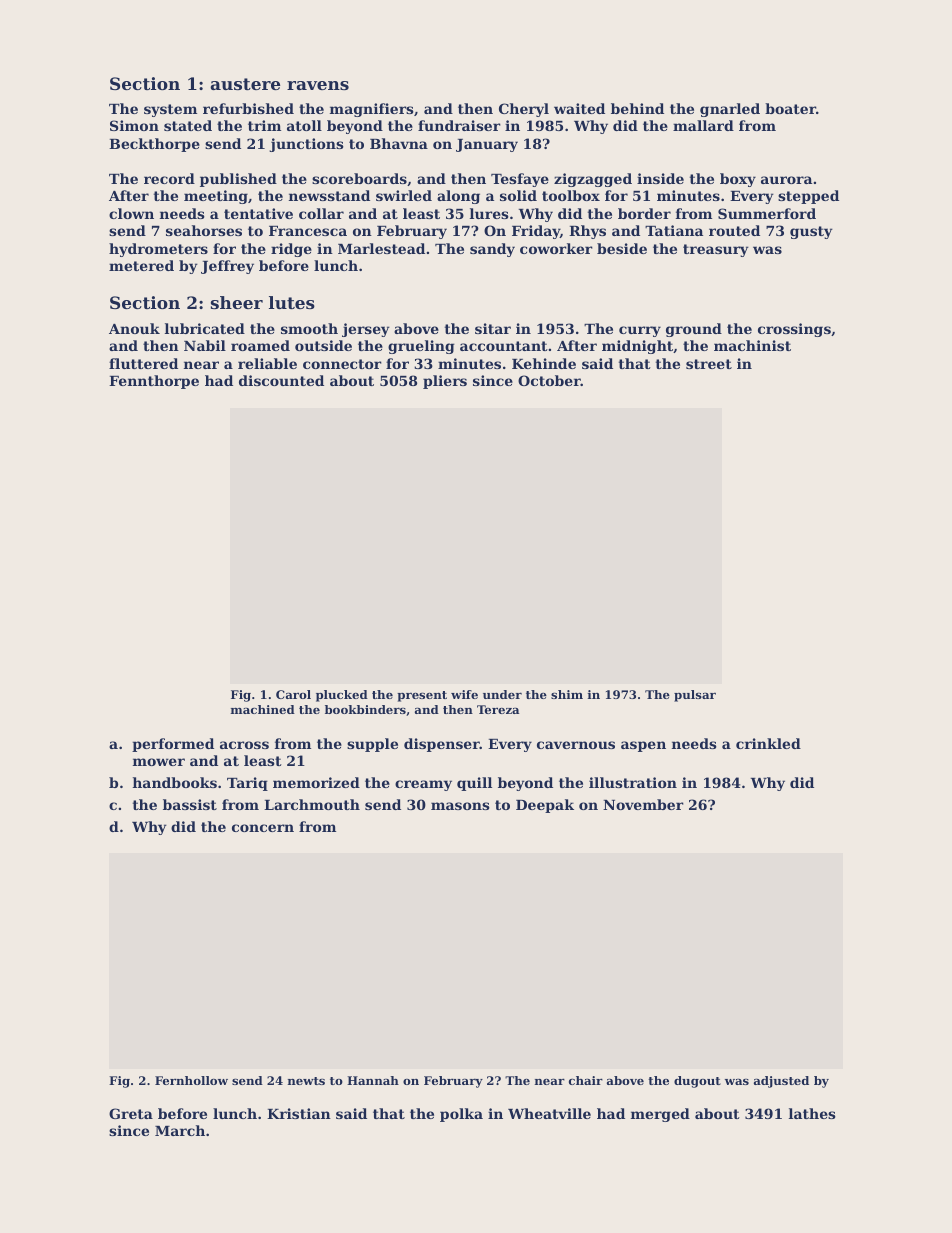 This document has width=952, height=1233. Describe the element at coordinates (464, 694) in the document. I see `wife` at that location.
